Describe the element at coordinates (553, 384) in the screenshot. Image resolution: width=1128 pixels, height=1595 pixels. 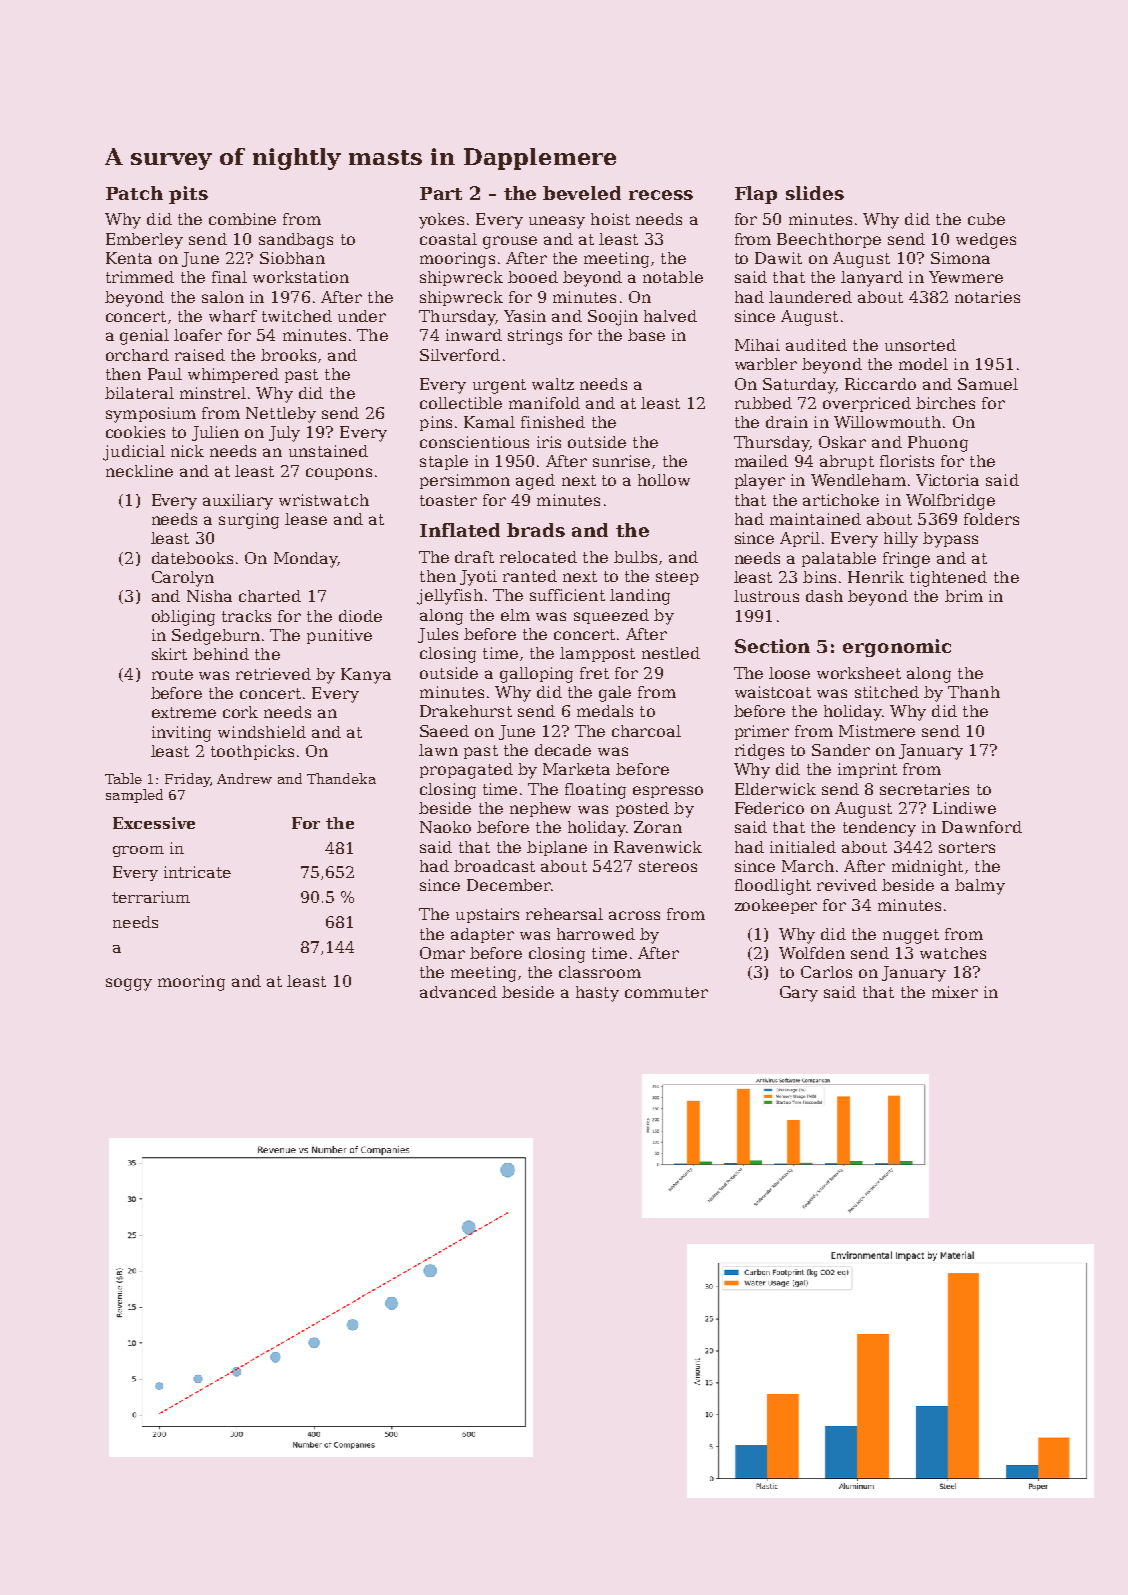
I see `waltz` at that location.
